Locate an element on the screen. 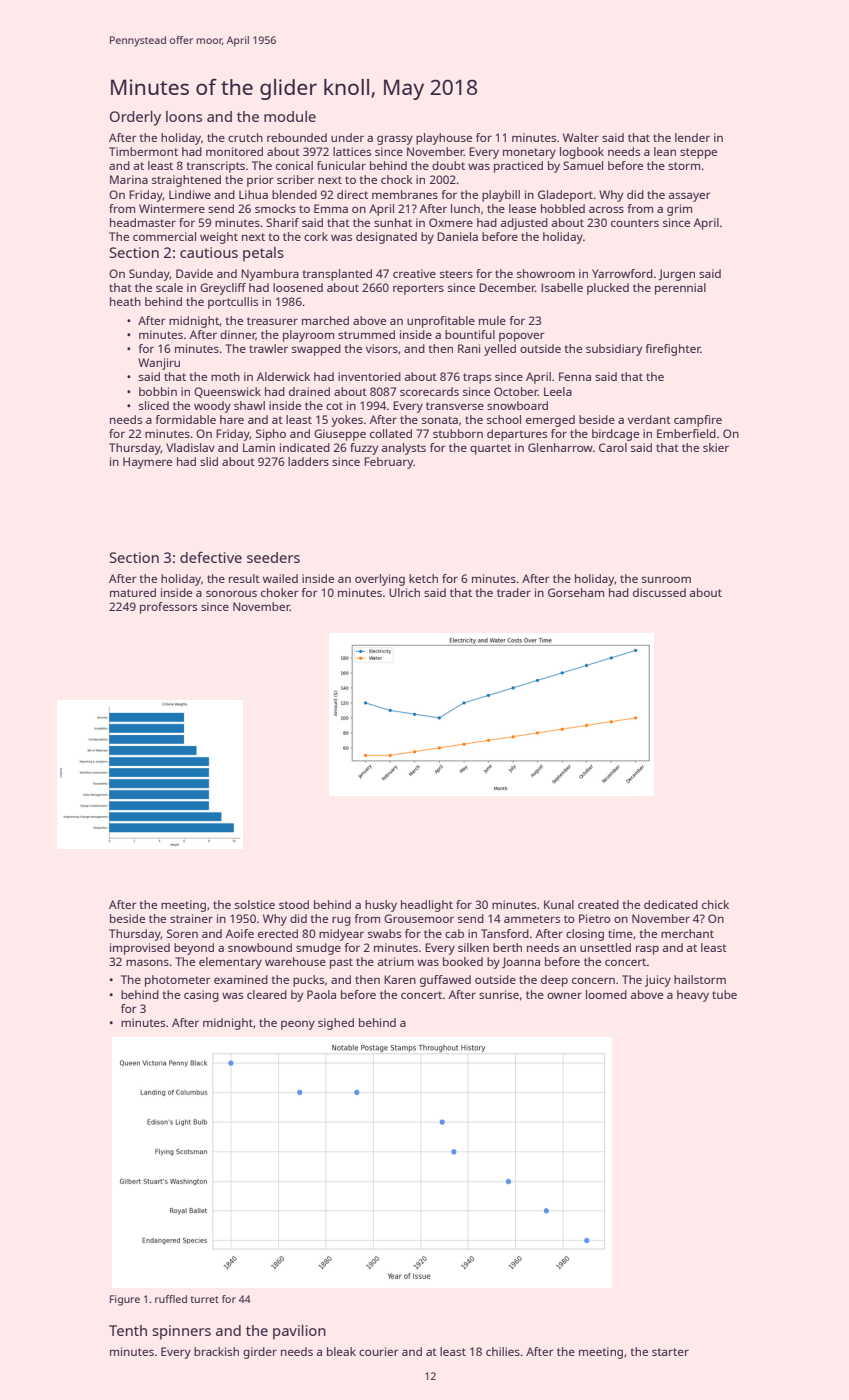 The width and height of the screenshot is (849, 1400). Lamin is located at coordinates (259, 447).
